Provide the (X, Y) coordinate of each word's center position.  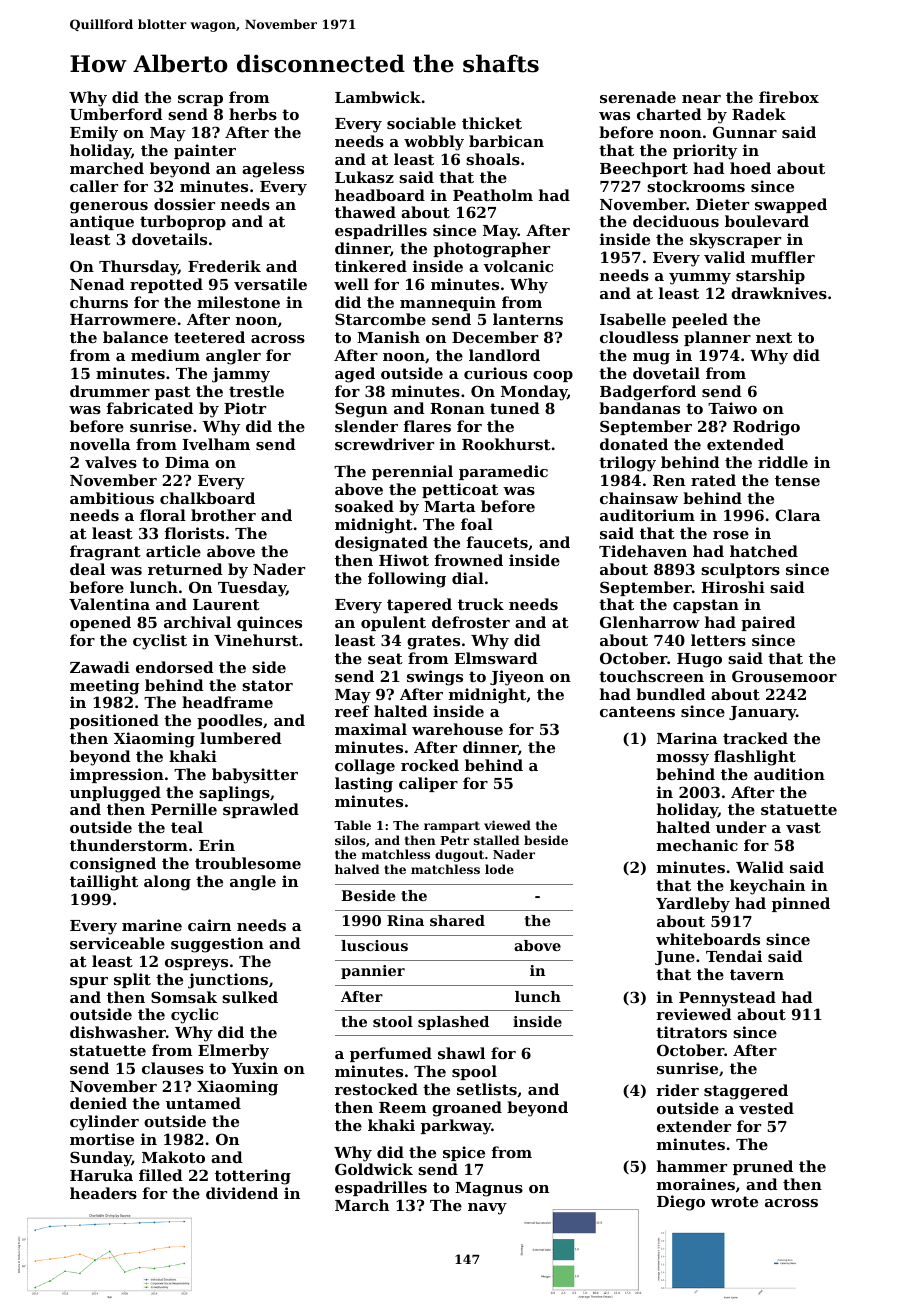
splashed (453, 1023)
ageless (273, 170)
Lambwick (378, 97)
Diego (681, 1203)
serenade (638, 97)
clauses (173, 1068)
